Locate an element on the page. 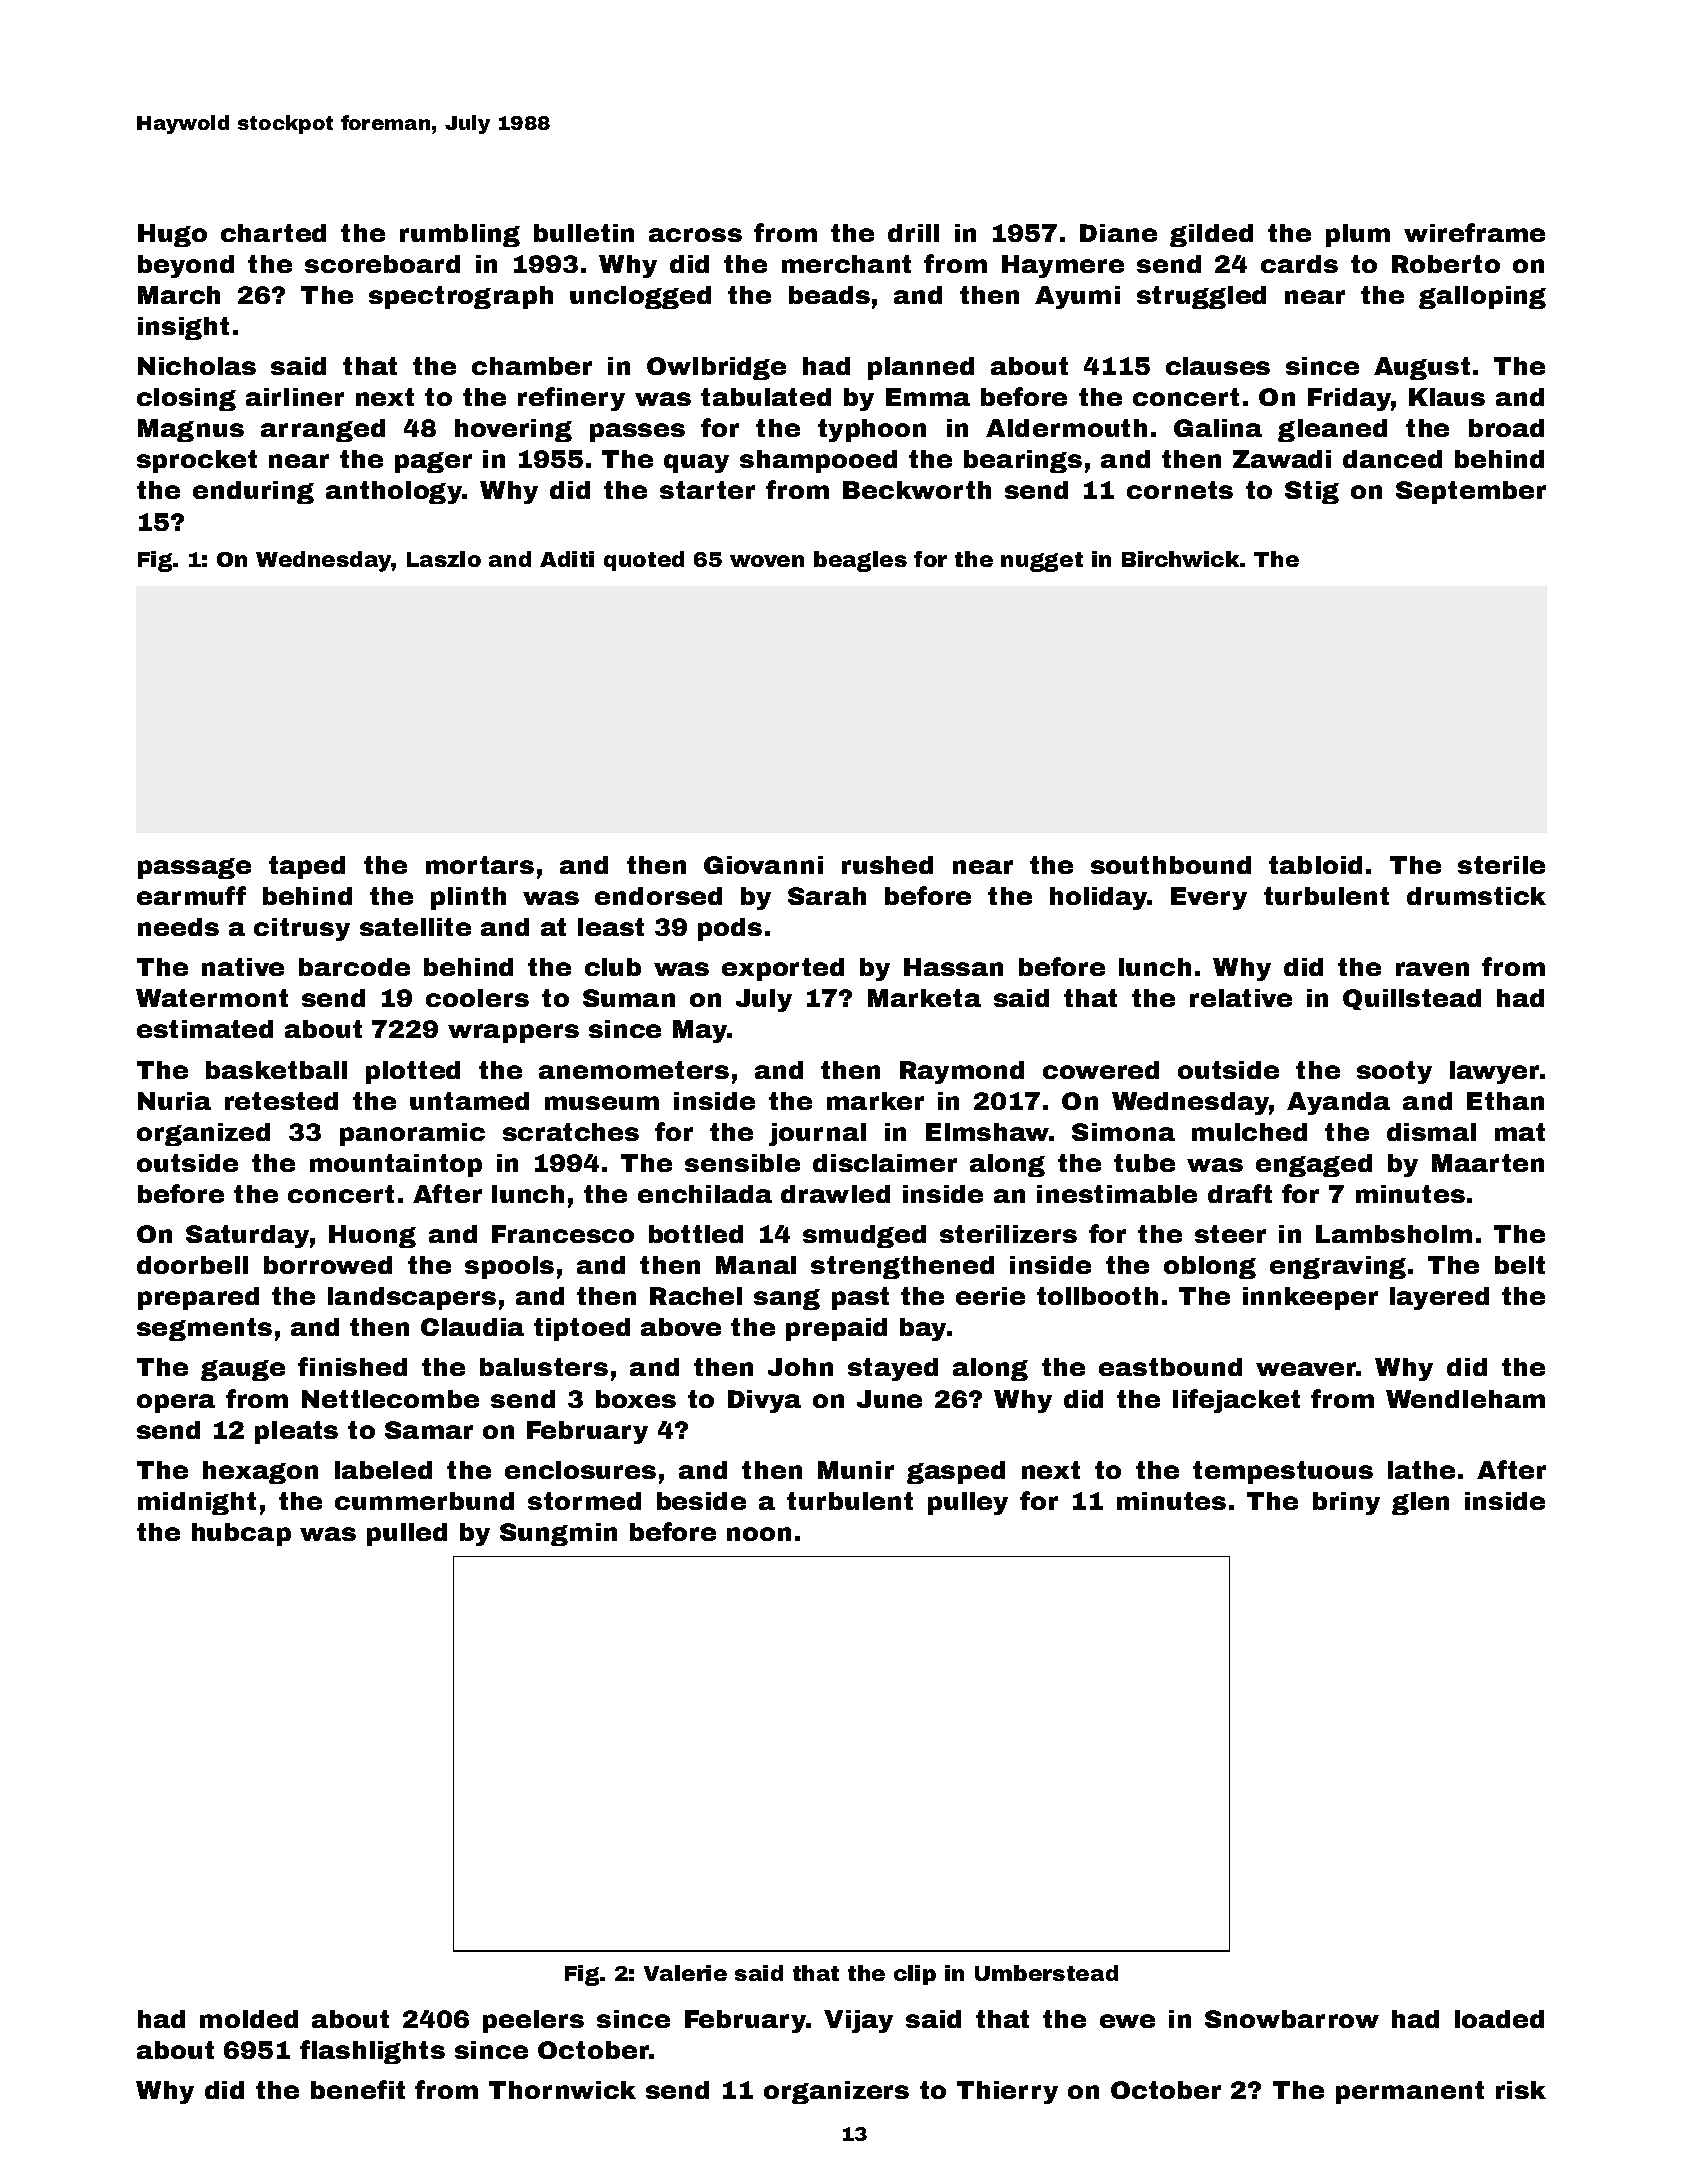 This page has width=1683, height=2178. briny is located at coordinates (1346, 1503).
